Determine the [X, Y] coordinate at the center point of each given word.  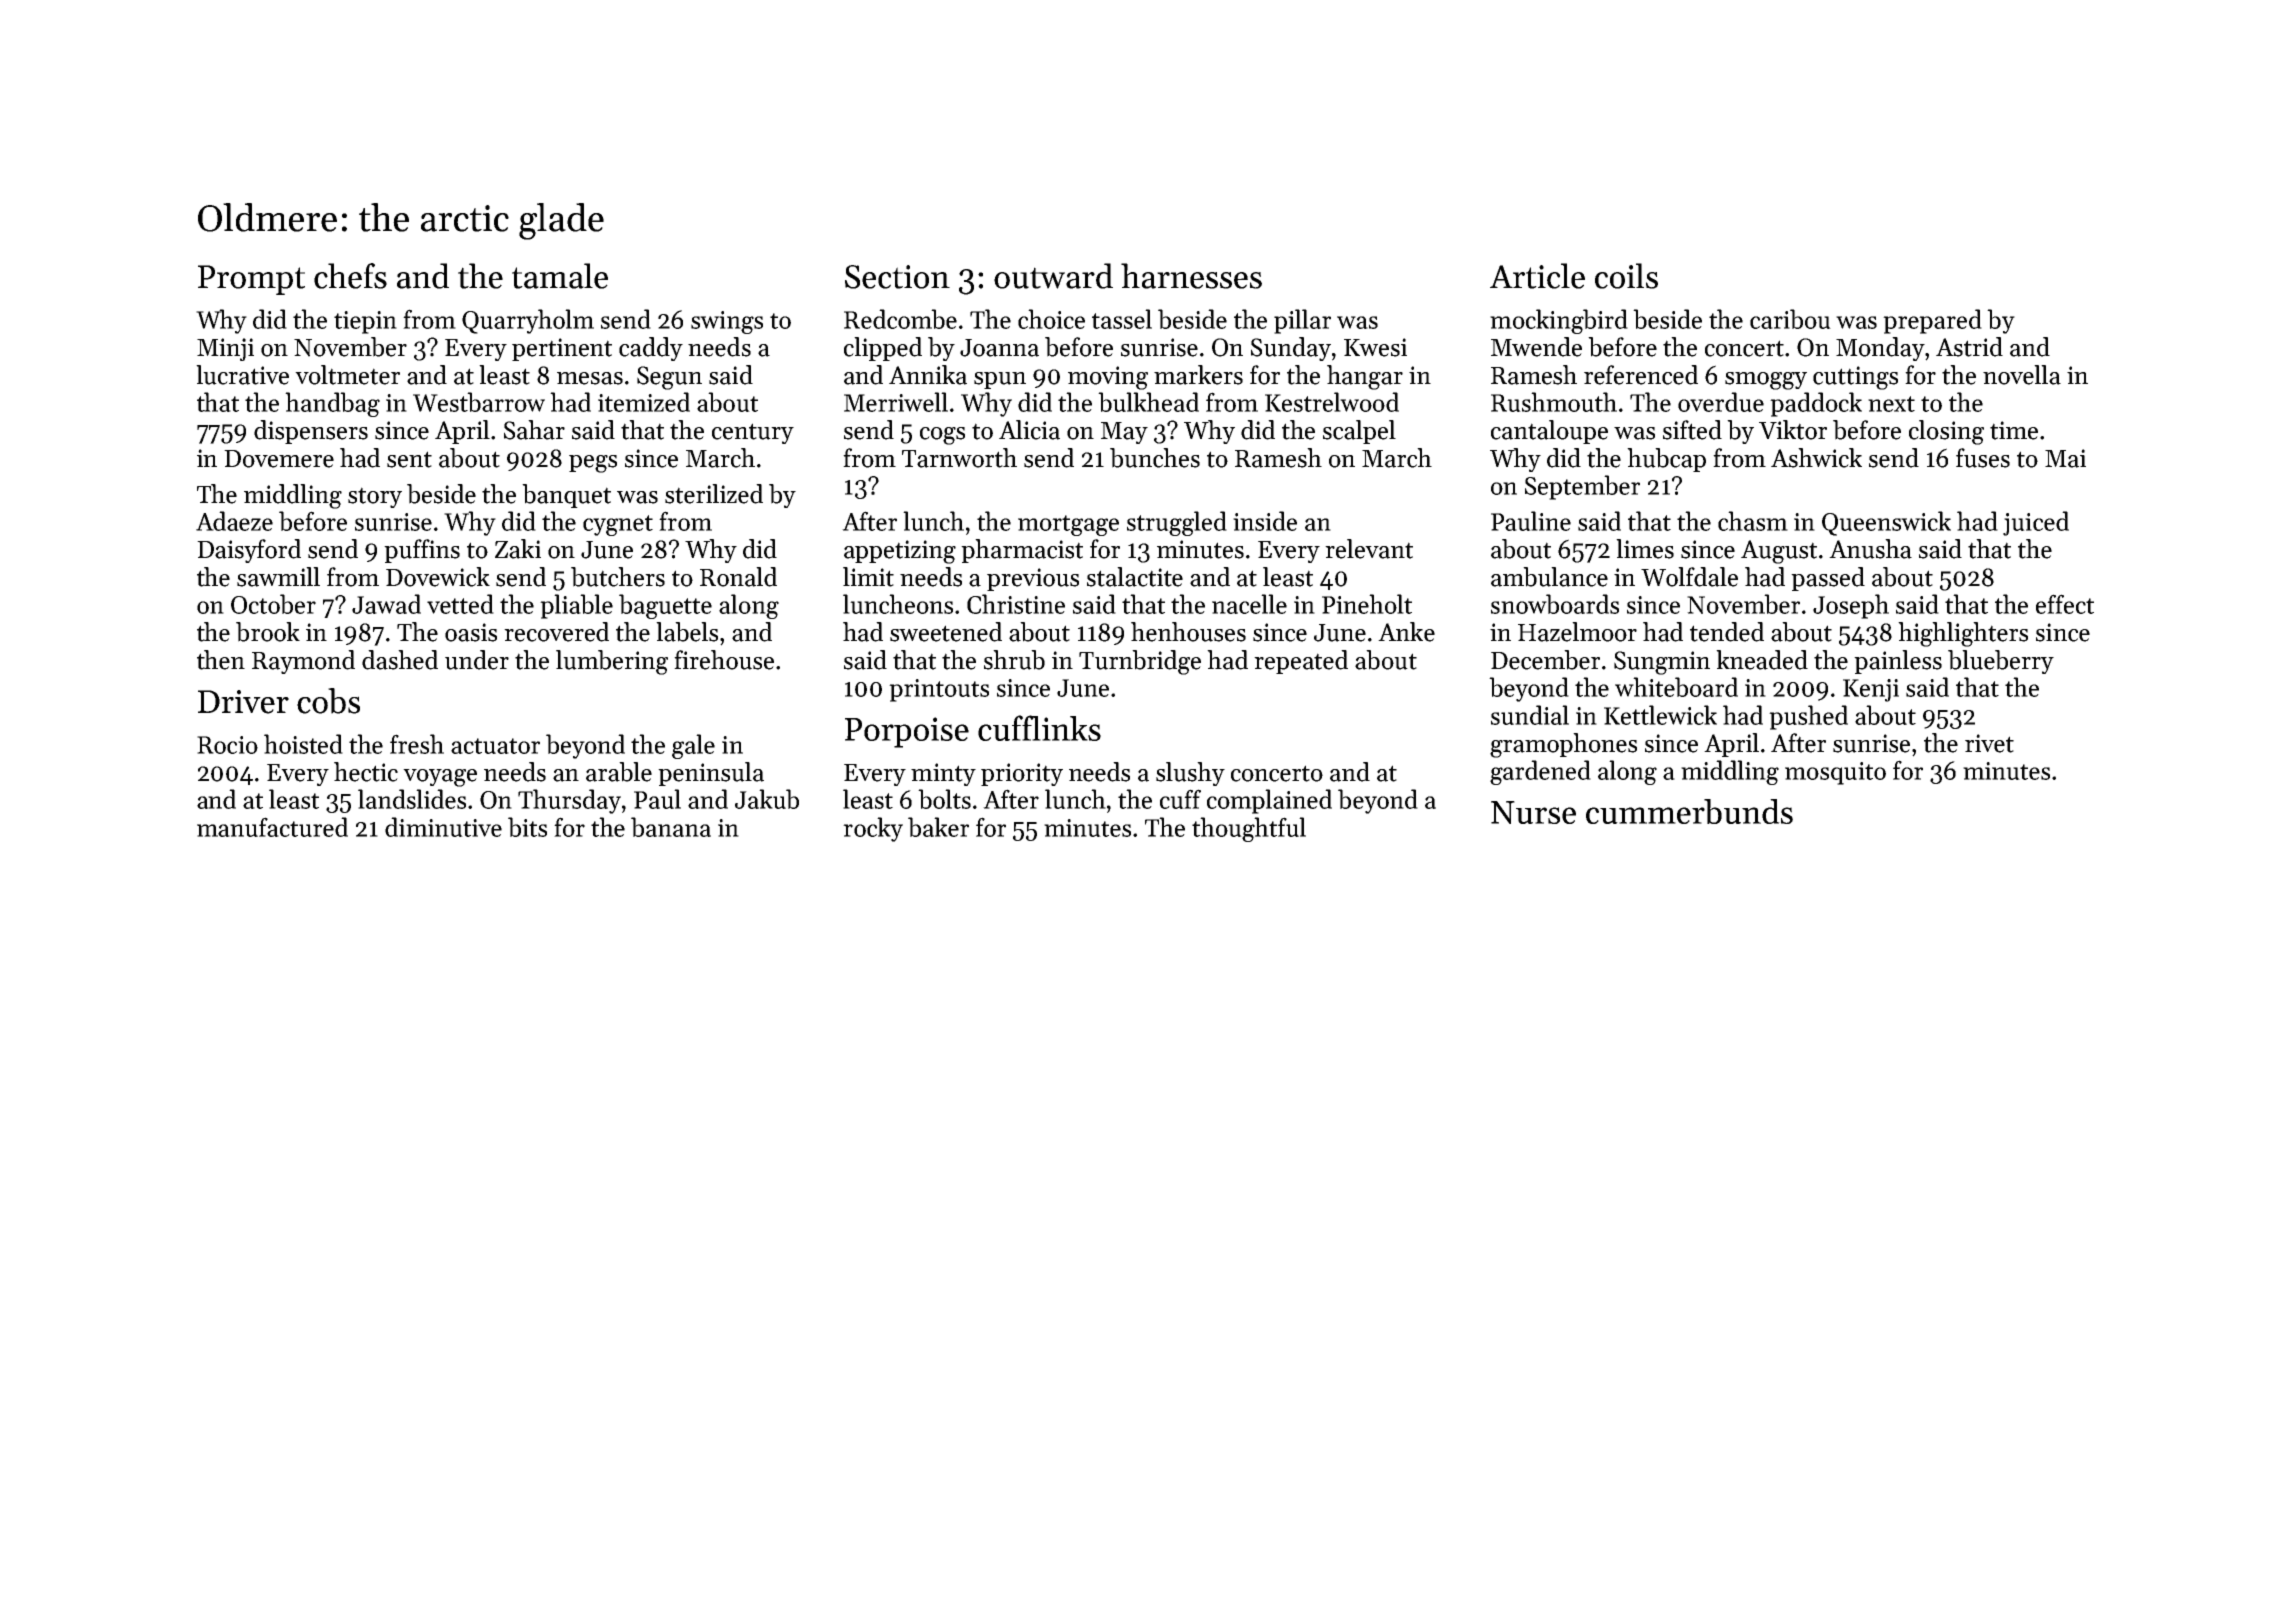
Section [897, 277]
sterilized [714, 494]
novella [2022, 375]
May [1124, 433]
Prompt [251, 280]
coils [1626, 276]
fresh [417, 744]
